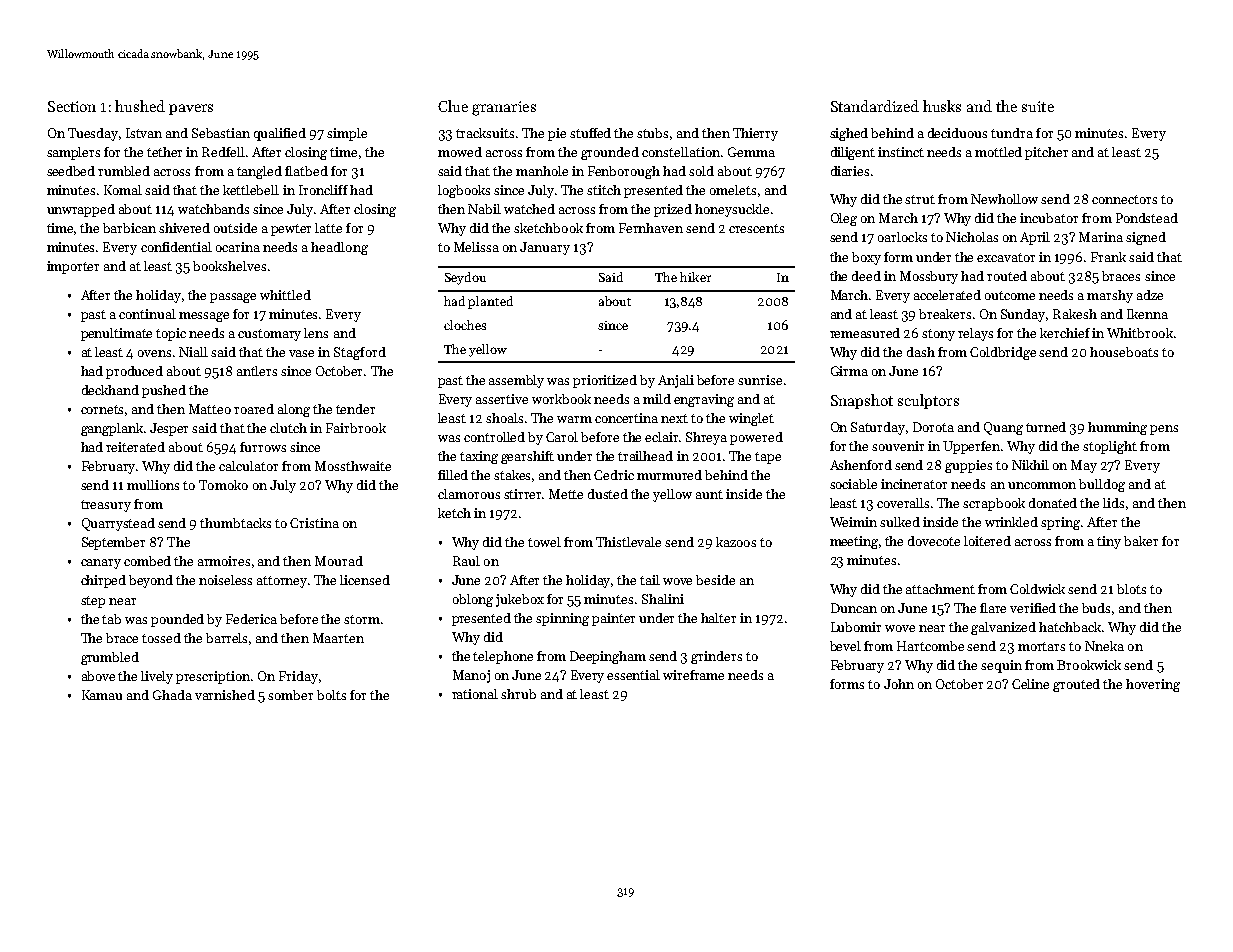 Image resolution: width=1233 pixels, height=952 pixels. I want to click on towel, so click(544, 542).
